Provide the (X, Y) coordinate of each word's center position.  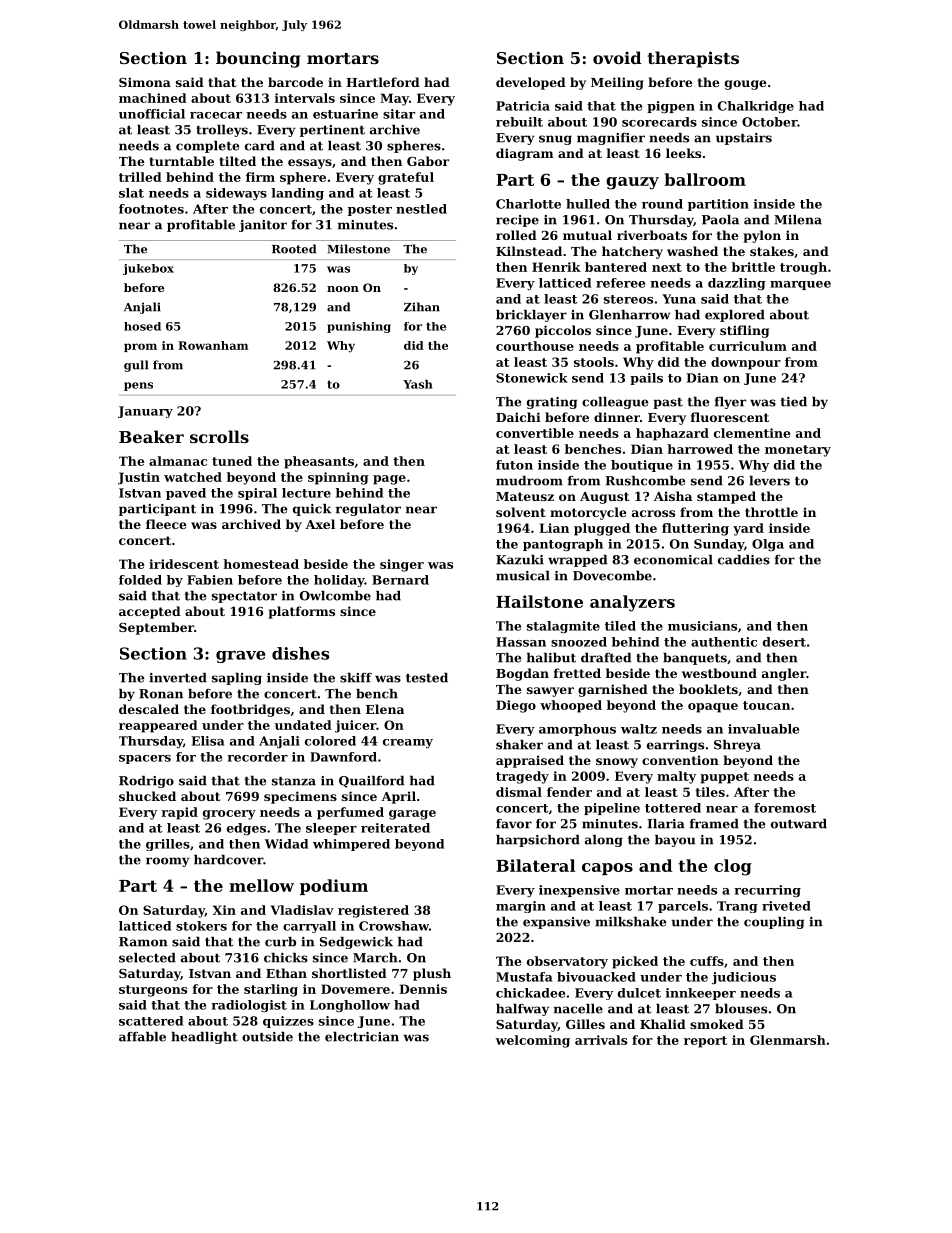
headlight (204, 1038)
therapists (693, 59)
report (705, 1042)
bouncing (258, 59)
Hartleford (383, 82)
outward (799, 824)
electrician (362, 1037)
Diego (516, 706)
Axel (320, 524)
